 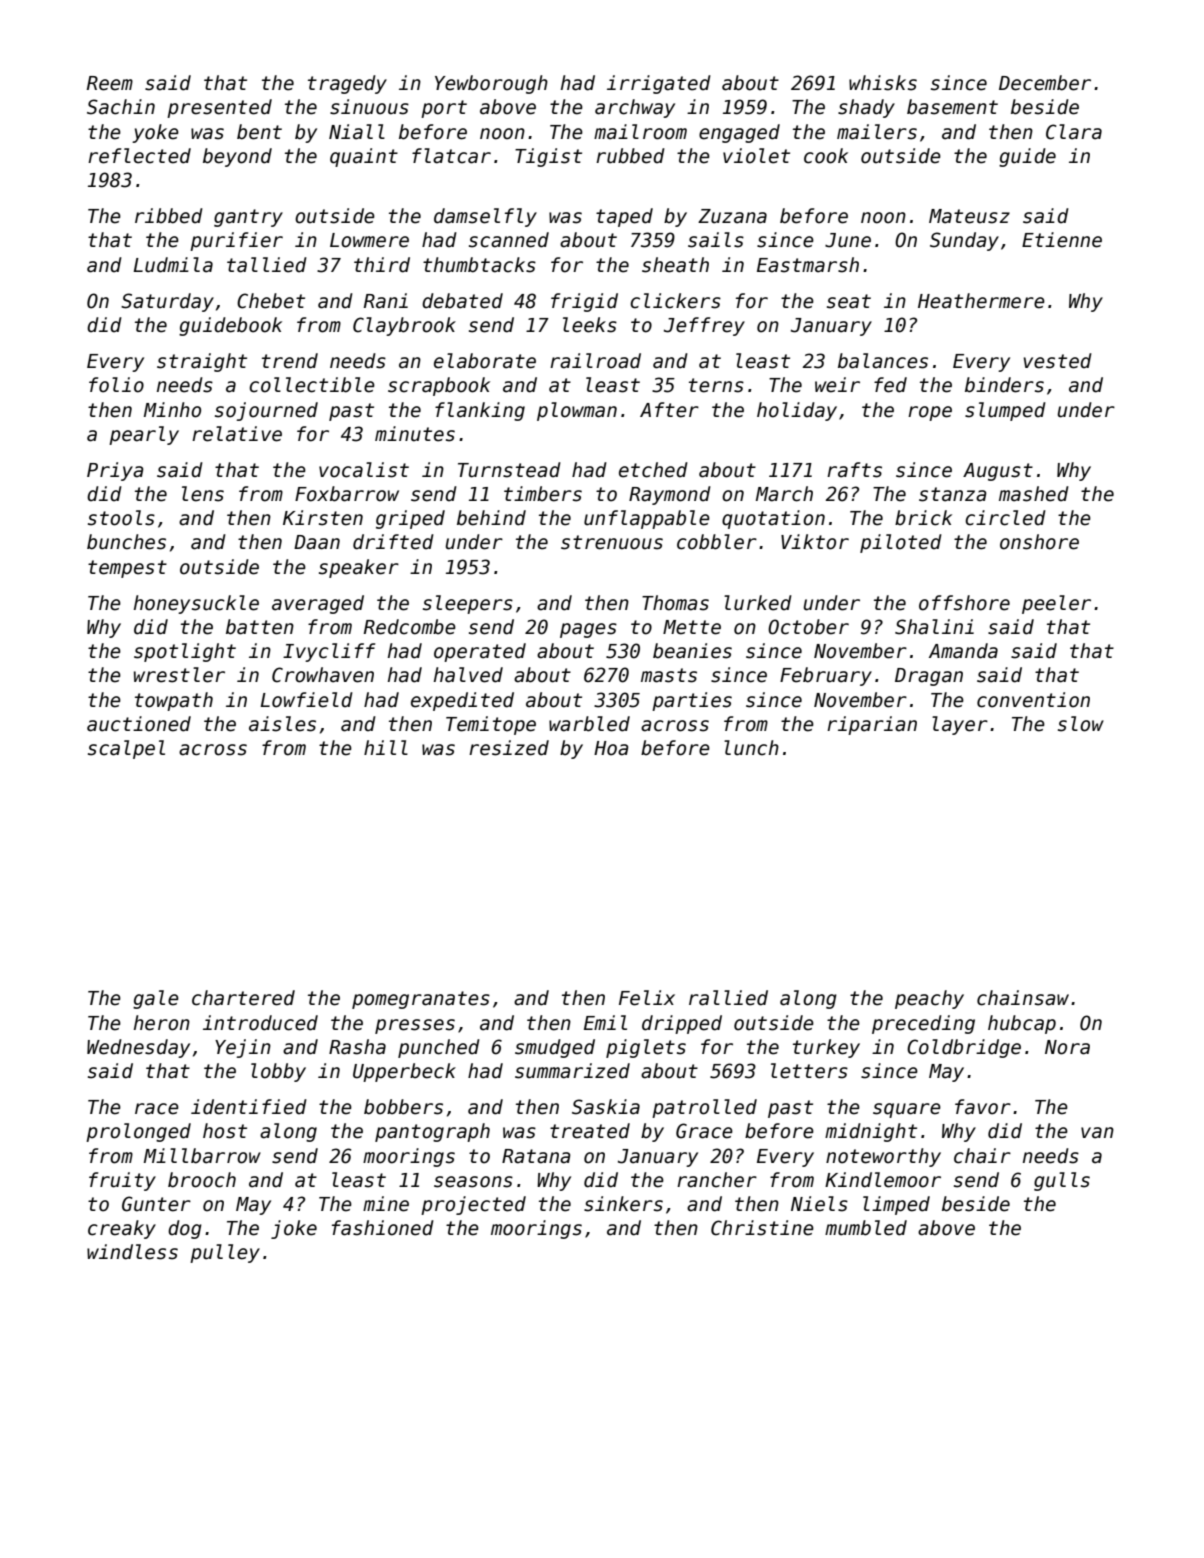 What do you see at coordinates (421, 1000) in the page?
I see `pomegranates` at bounding box center [421, 1000].
